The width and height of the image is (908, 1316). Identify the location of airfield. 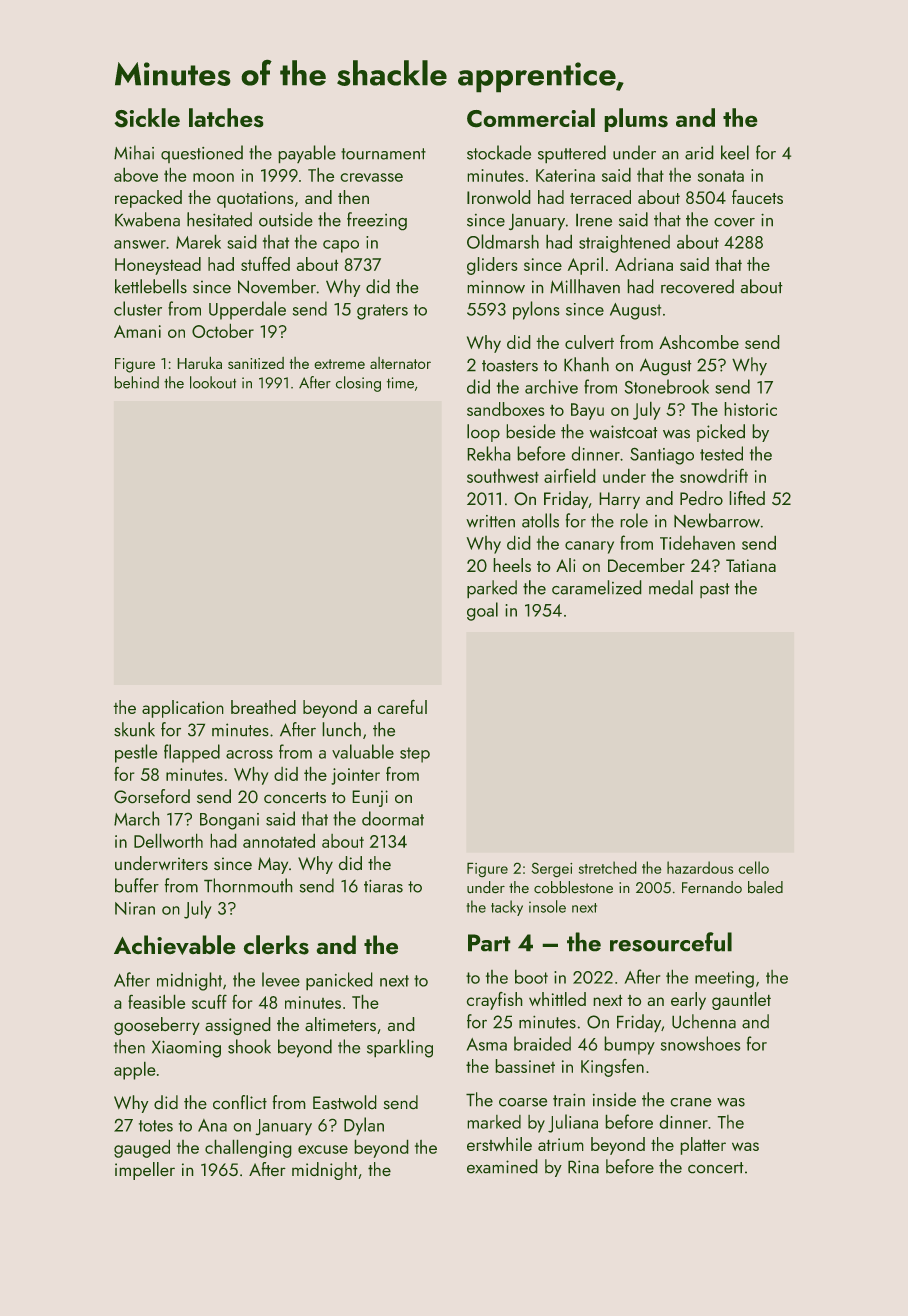
(570, 475).
